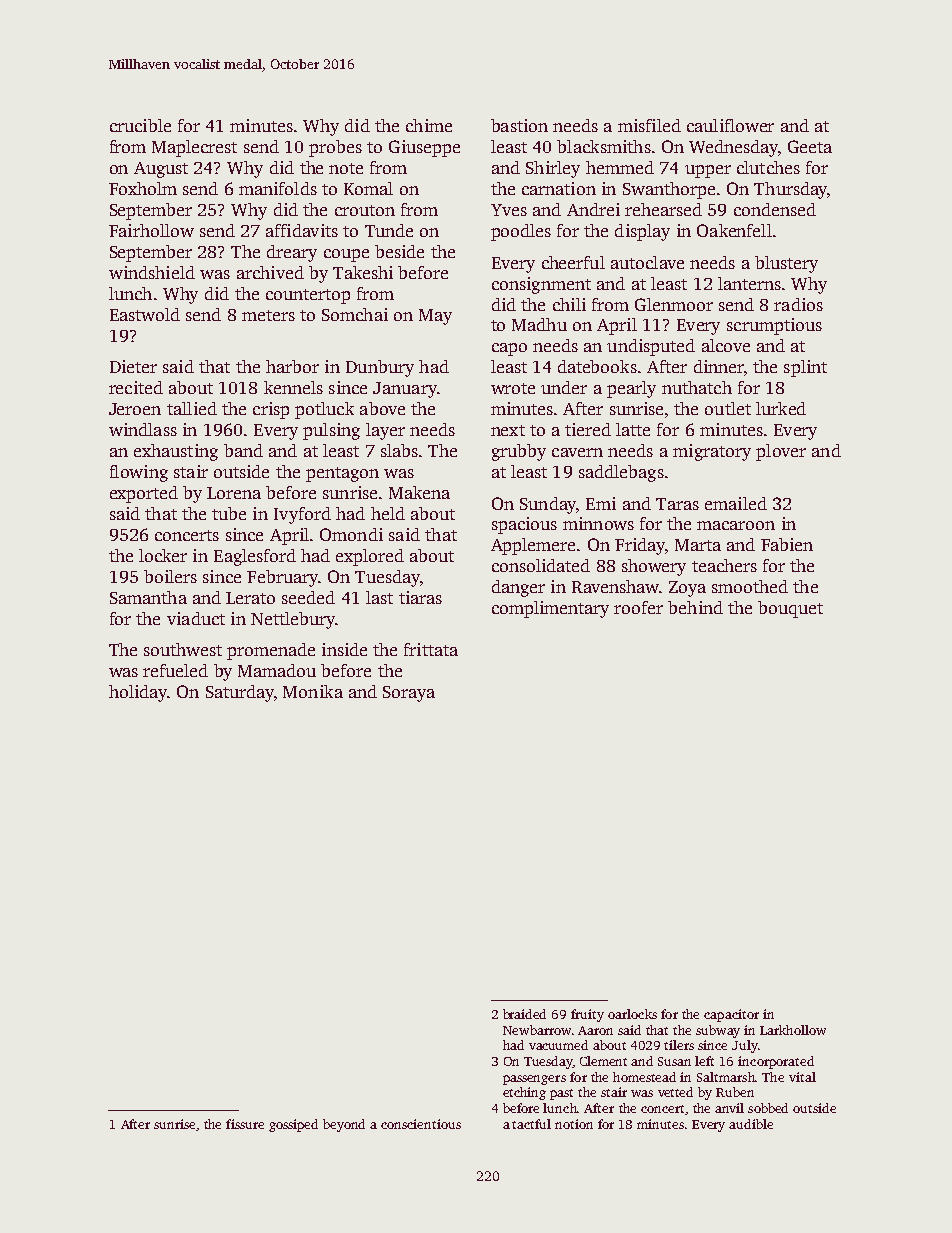 The width and height of the document is (952, 1233). I want to click on scrumptious, so click(774, 326).
